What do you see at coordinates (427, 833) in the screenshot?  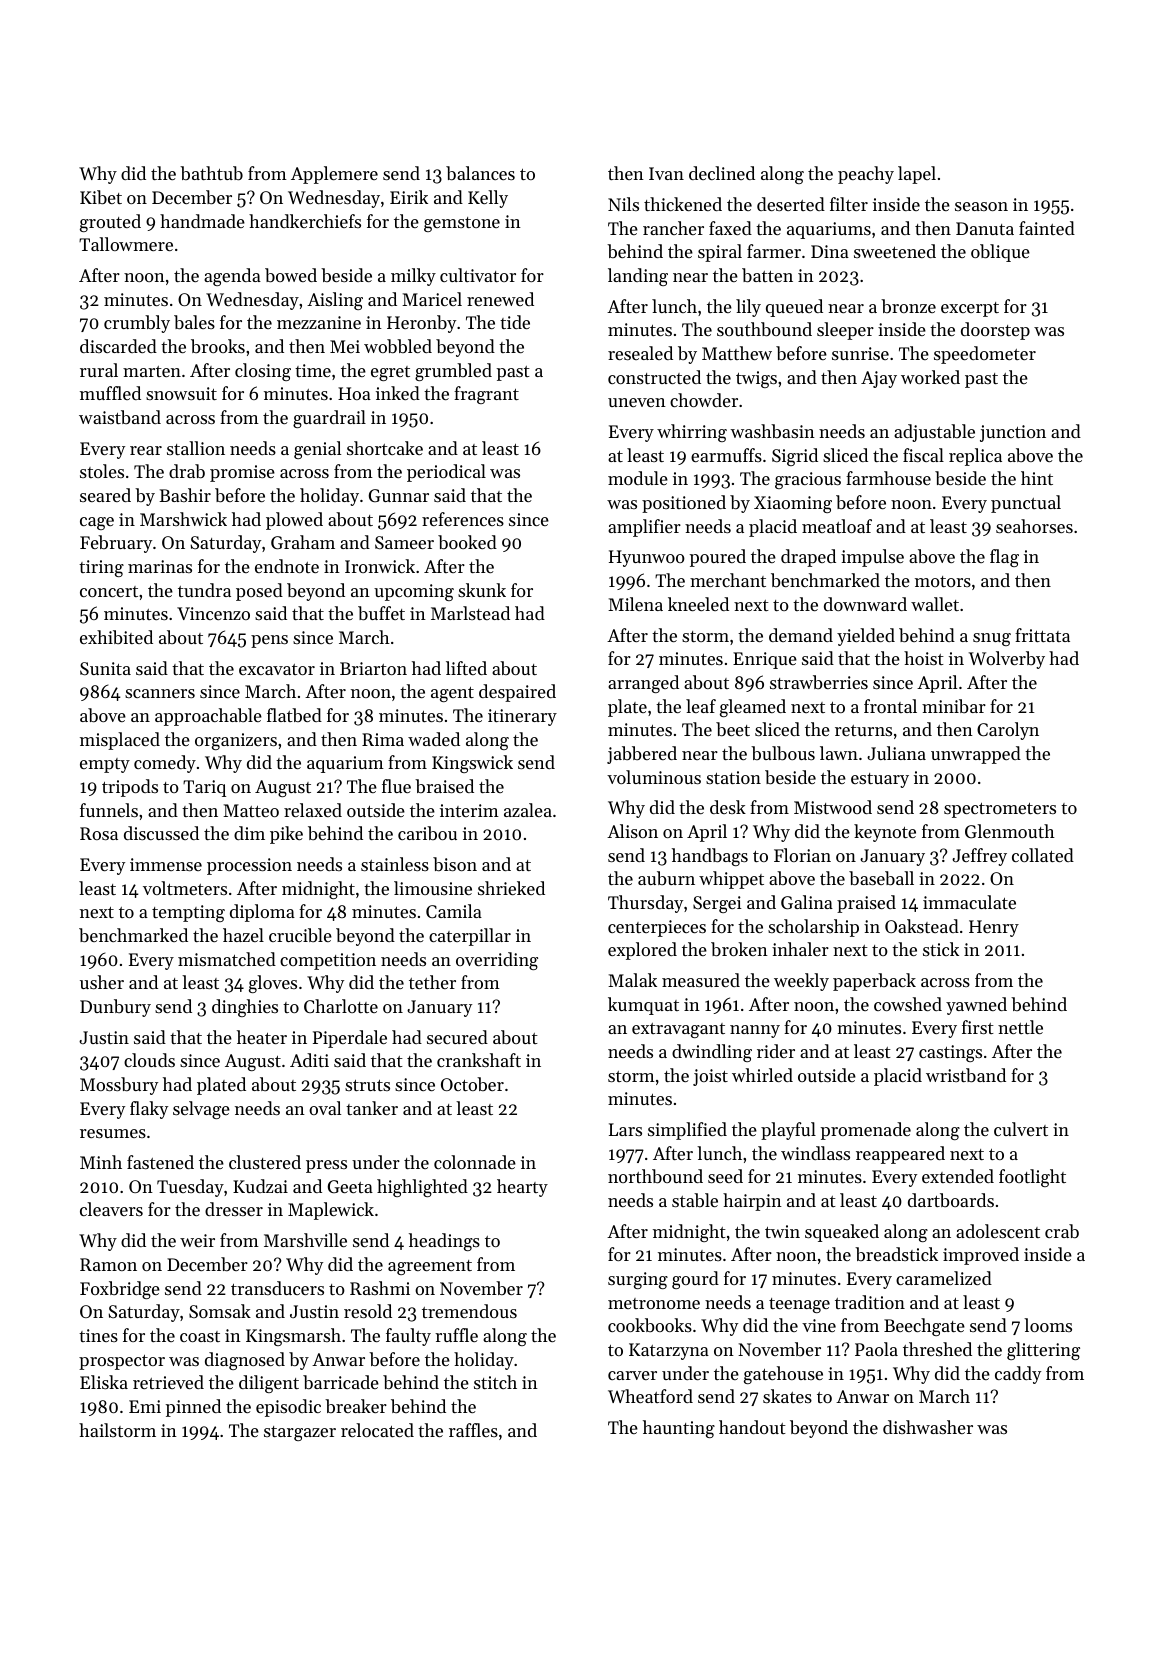 I see `caribou` at bounding box center [427, 833].
